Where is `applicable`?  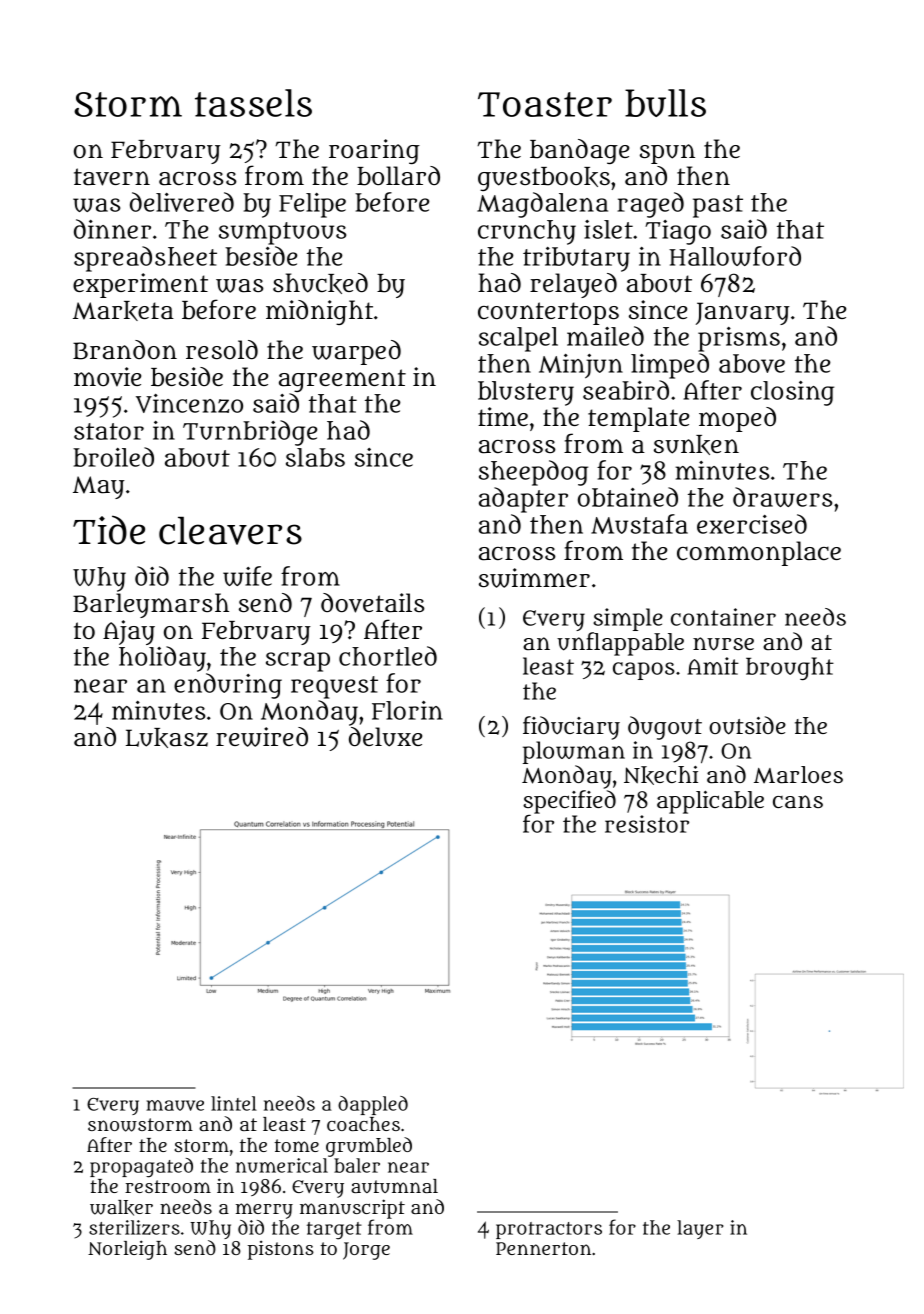 applicable is located at coordinates (710, 802).
